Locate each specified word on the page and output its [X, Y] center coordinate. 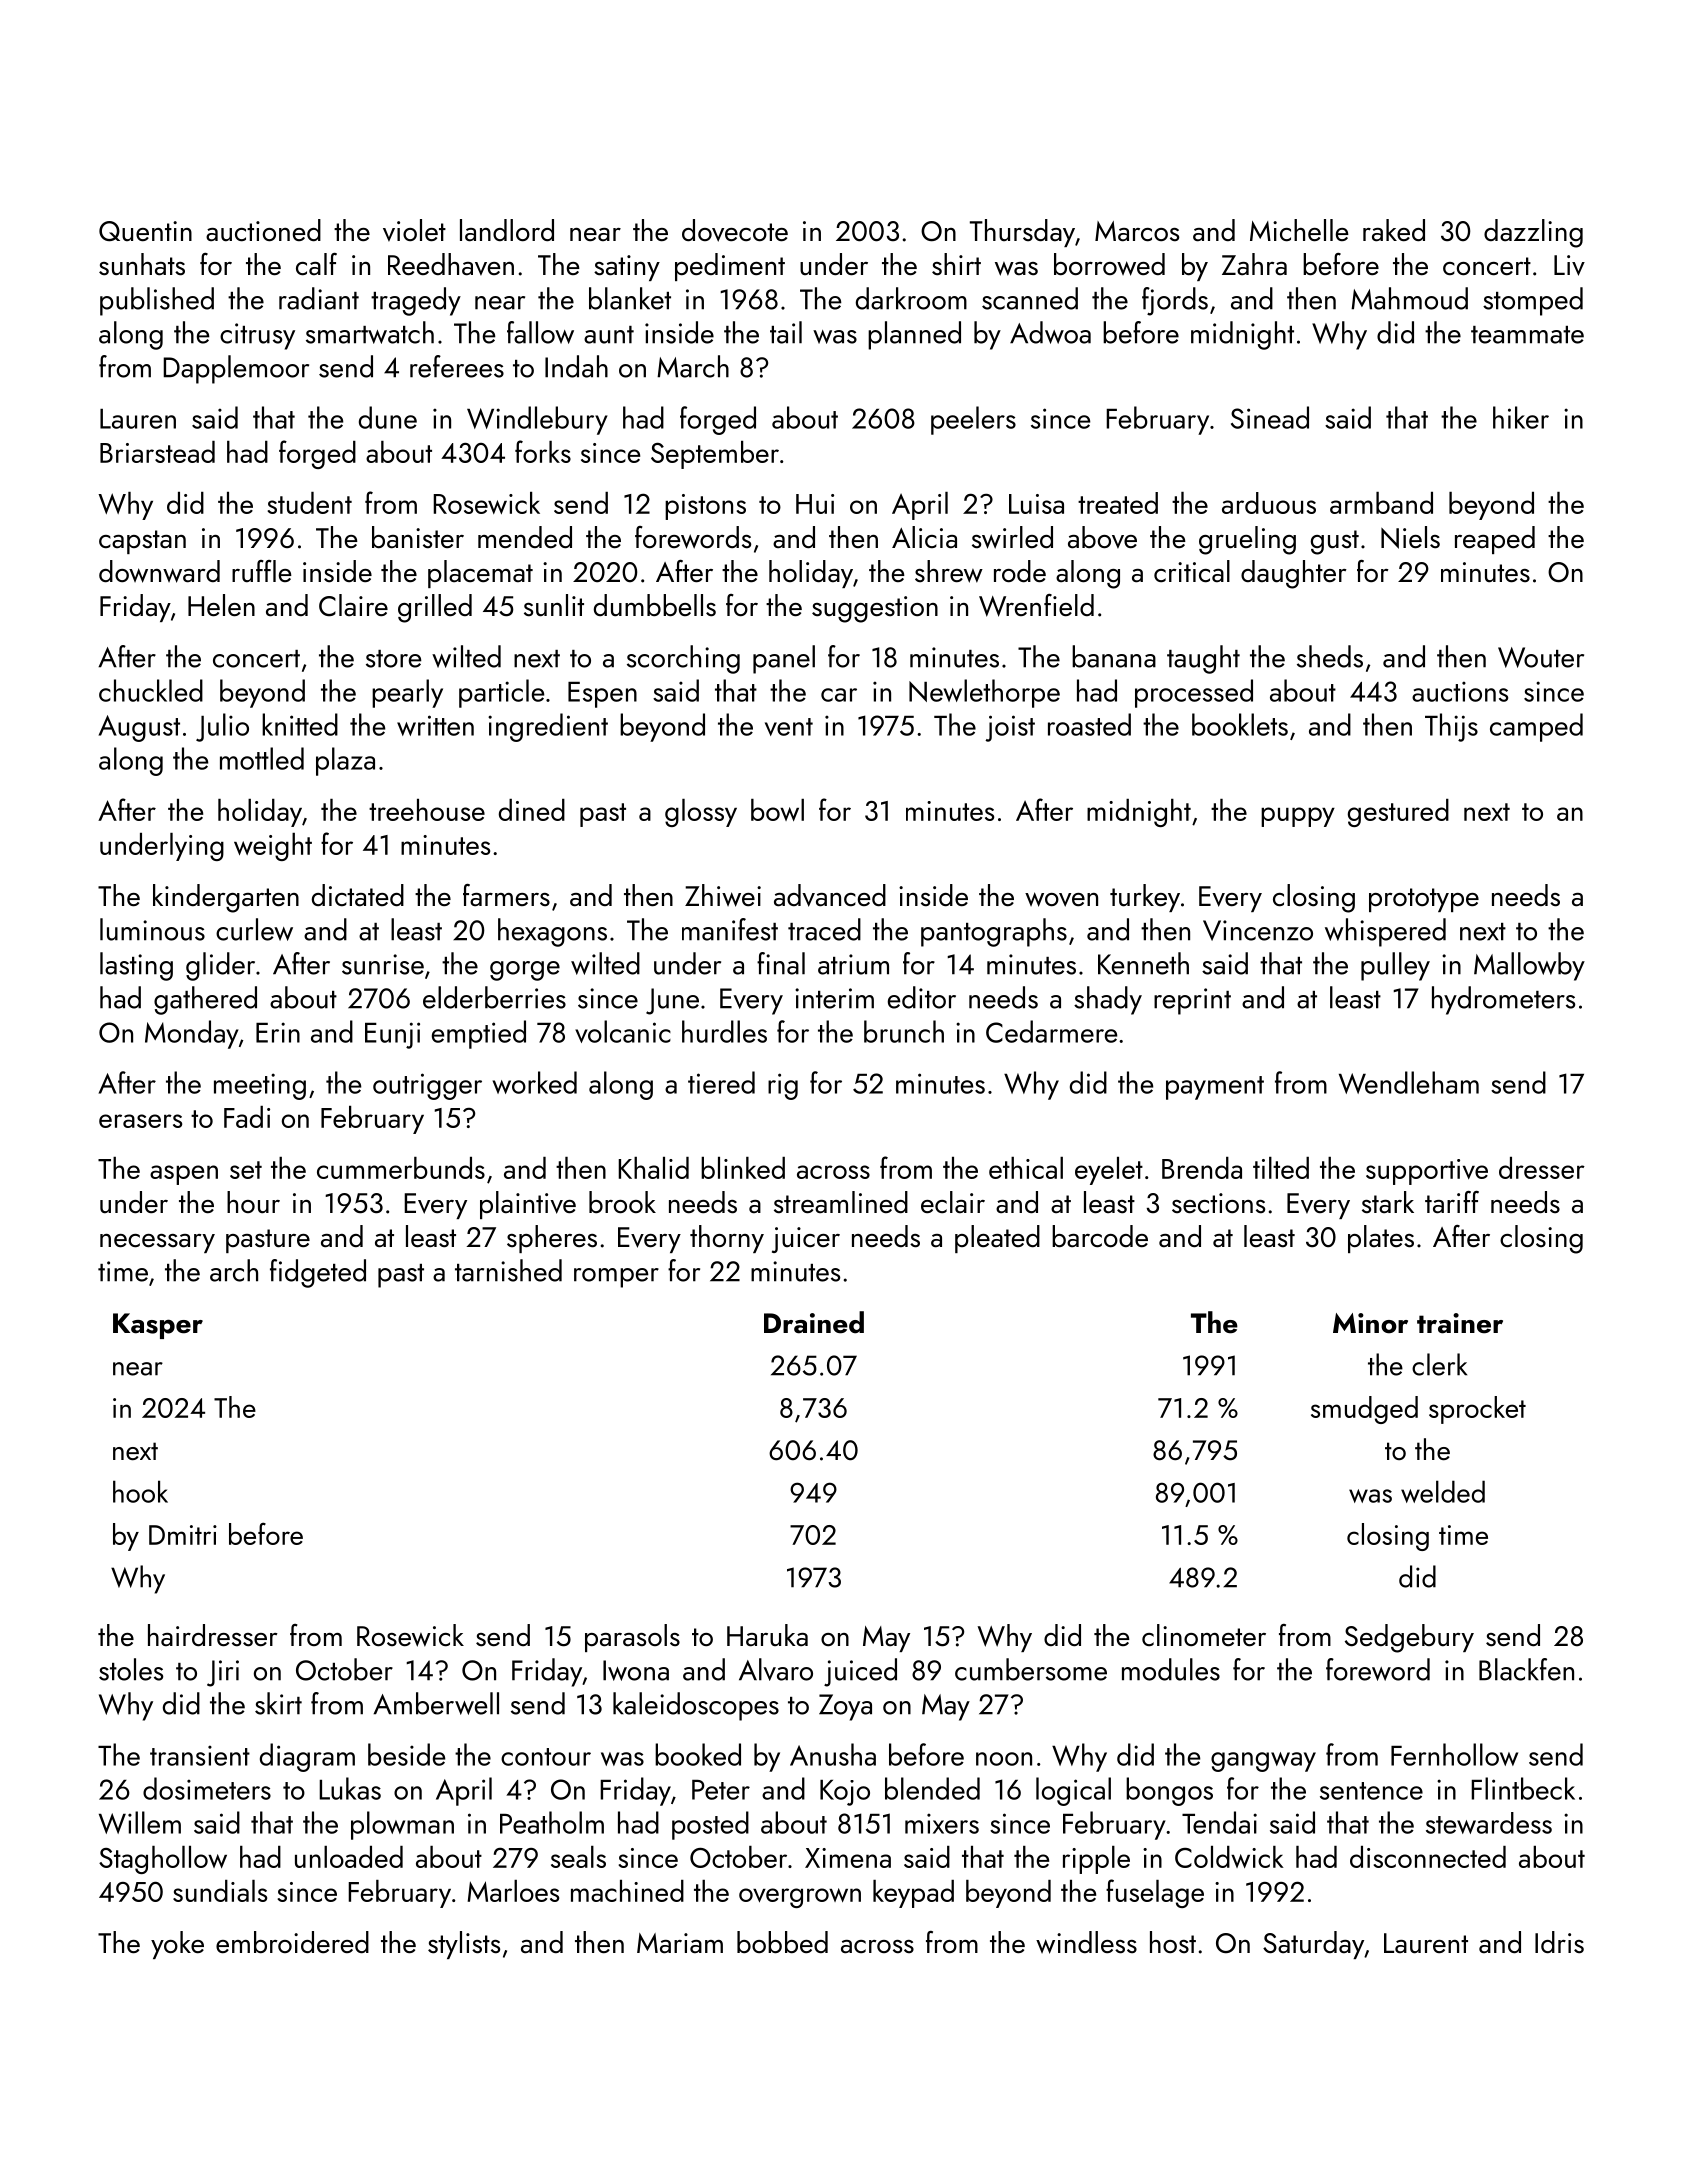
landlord [507, 230]
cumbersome [1031, 1669]
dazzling [1533, 233]
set [246, 1170]
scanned [1030, 298]
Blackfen [1526, 1669]
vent [789, 727]
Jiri [223, 1673]
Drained [814, 1322]
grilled [435, 608]
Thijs [1451, 727]
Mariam [680, 1943]
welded [1443, 1491]
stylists [464, 1945]
